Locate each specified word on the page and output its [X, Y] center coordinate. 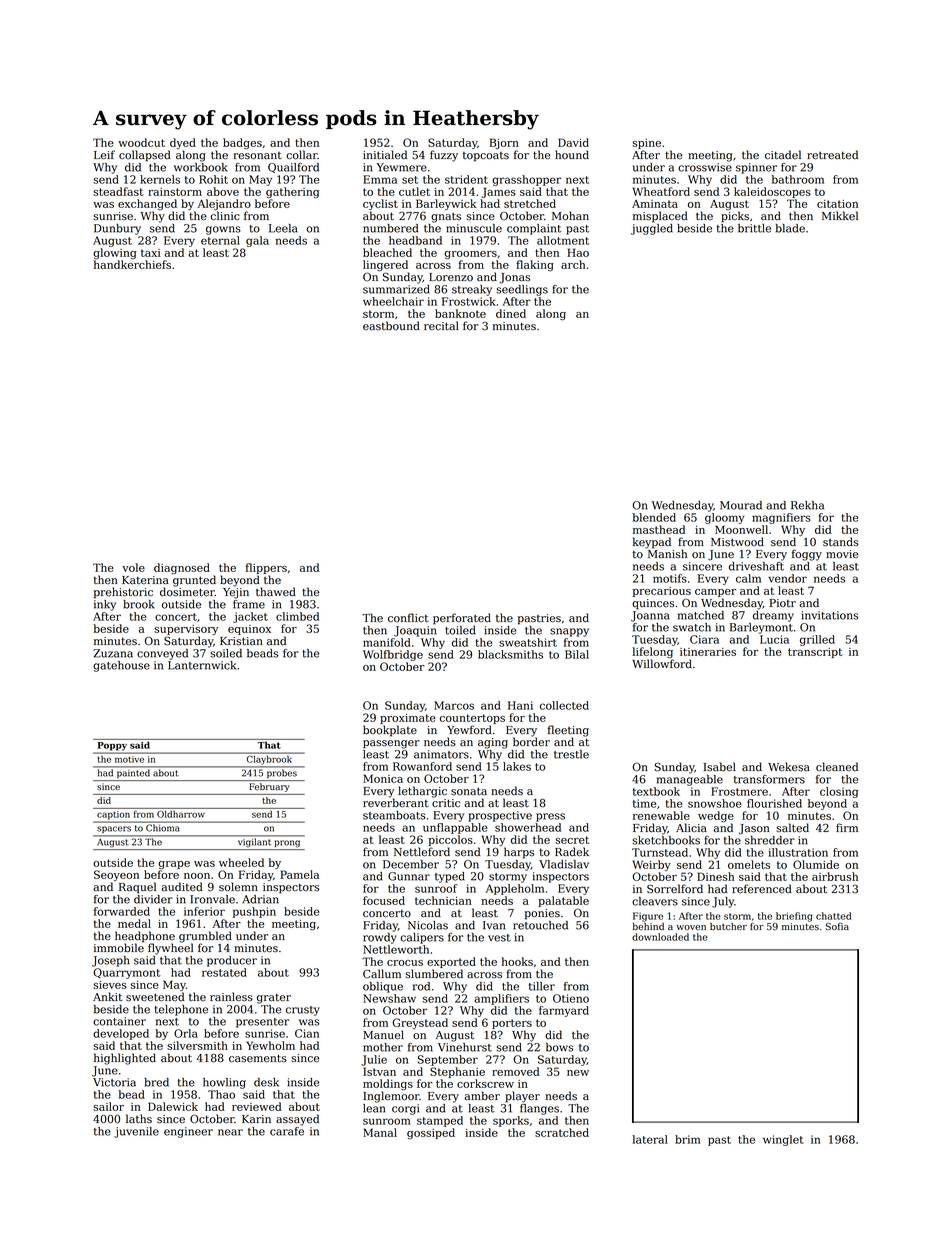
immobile [119, 948]
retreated [832, 155]
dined [511, 313]
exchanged [147, 204]
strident [466, 179]
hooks [517, 961]
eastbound [391, 326]
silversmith [197, 1045]
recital [441, 326]
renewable [661, 815]
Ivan [494, 925]
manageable [690, 780]
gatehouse [121, 666]
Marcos [454, 705]
